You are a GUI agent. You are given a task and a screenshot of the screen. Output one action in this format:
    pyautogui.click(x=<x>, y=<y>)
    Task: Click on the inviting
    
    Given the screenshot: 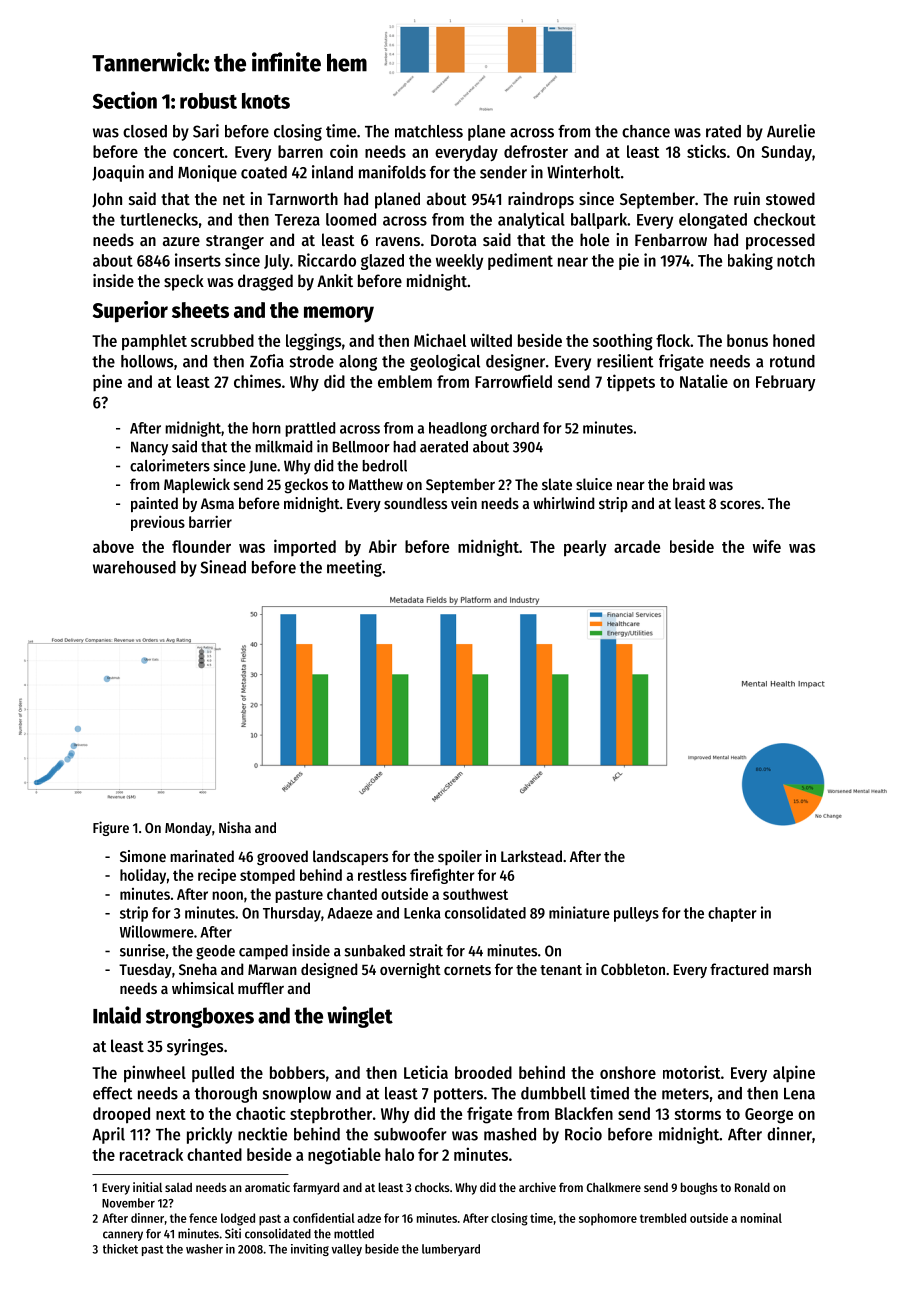 What is the action you would take?
    pyautogui.click(x=310, y=1250)
